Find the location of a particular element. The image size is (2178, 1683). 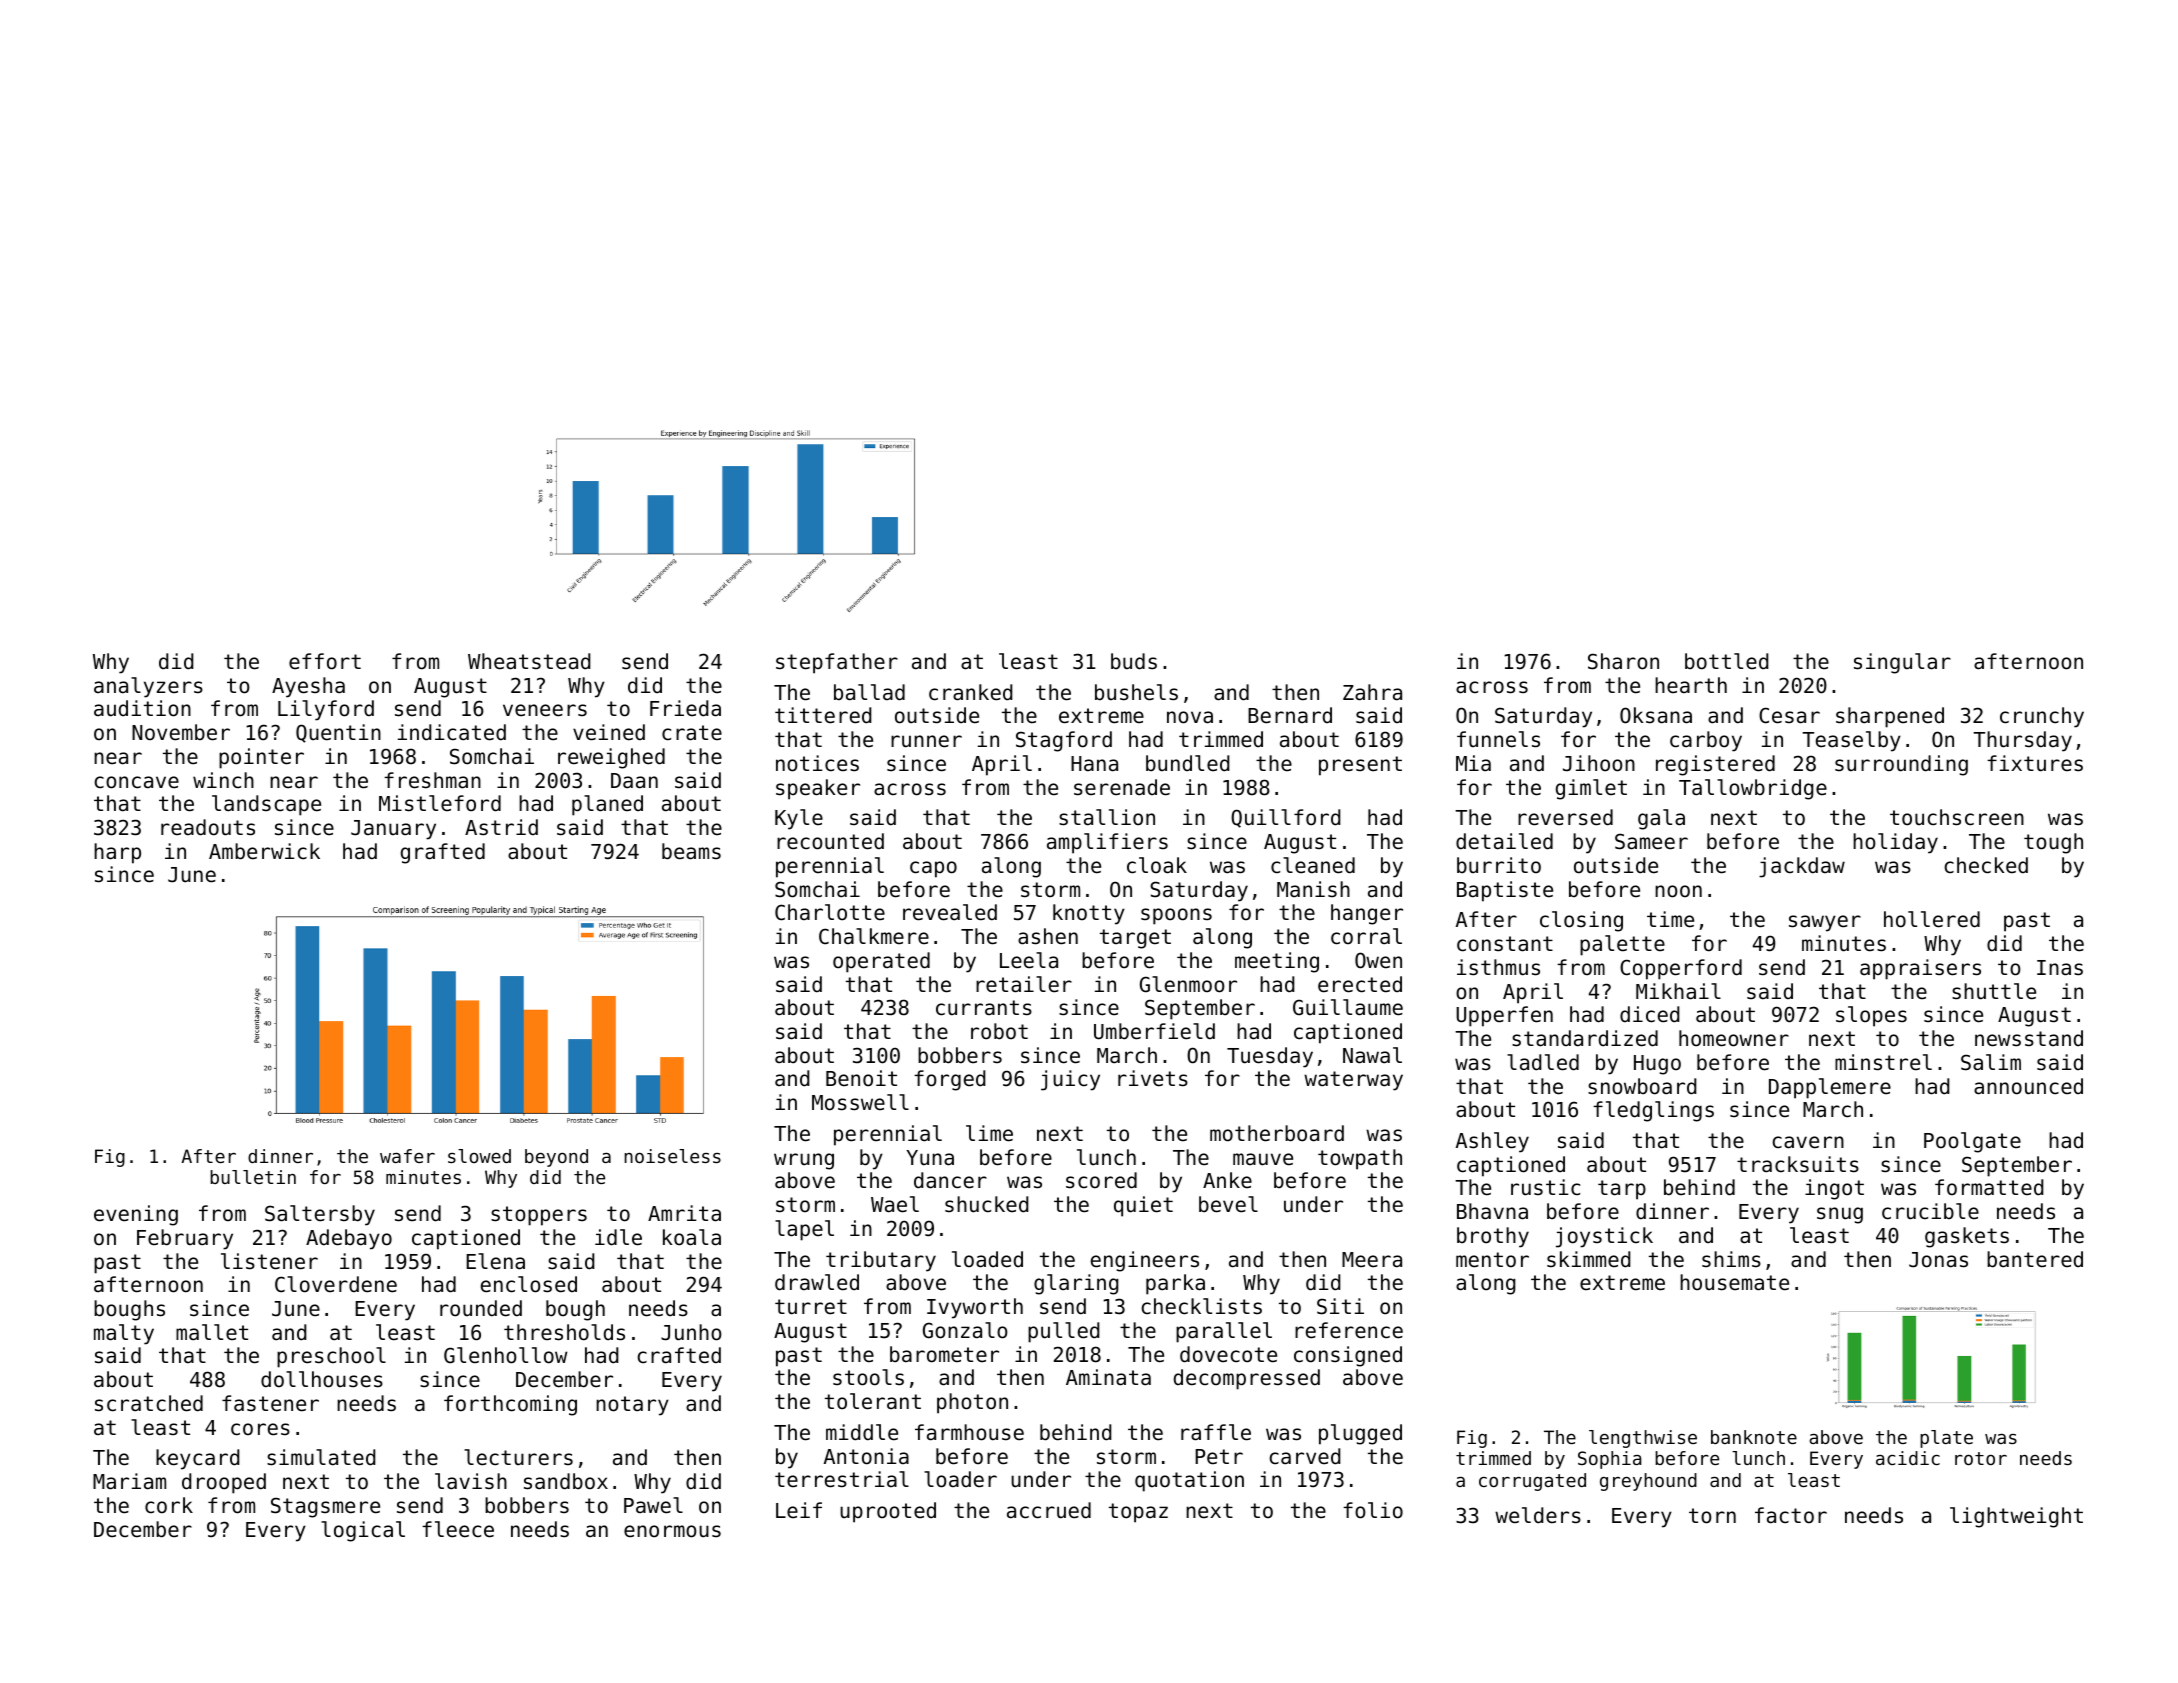

operated is located at coordinates (881, 962).
